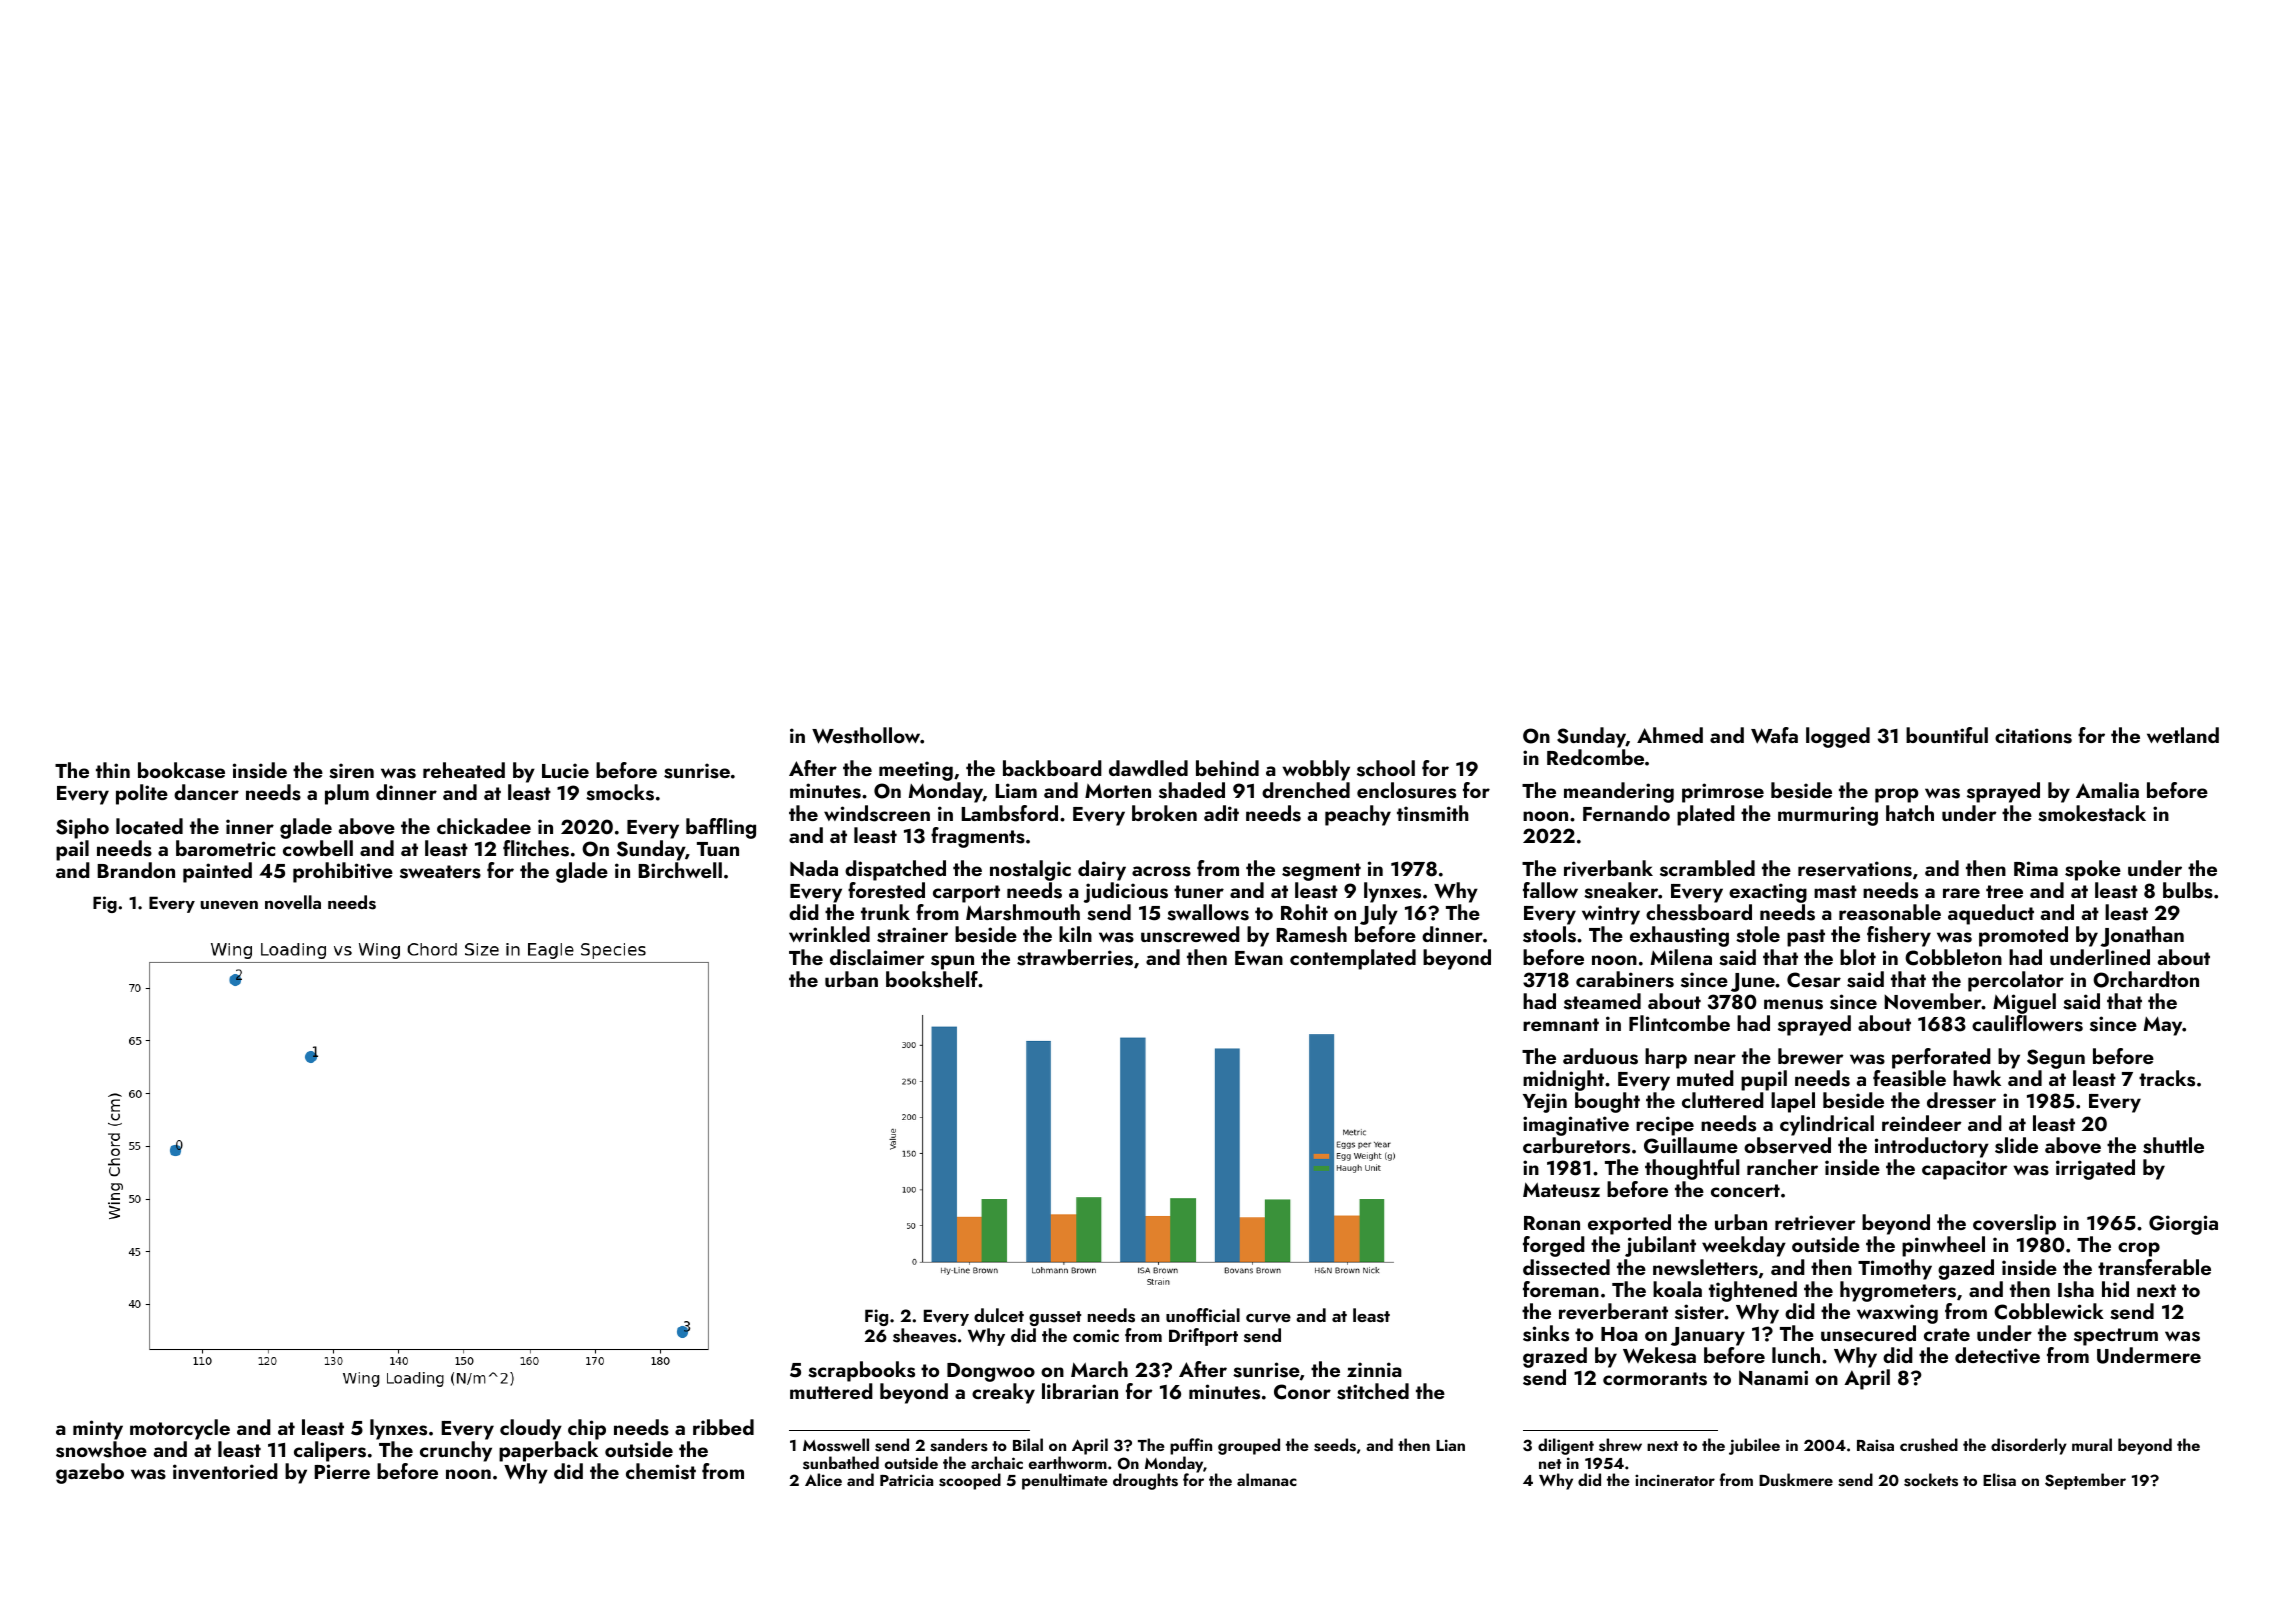 Image resolution: width=2282 pixels, height=1614 pixels. What do you see at coordinates (1065, 1481) in the page?
I see `penultimate` at bounding box center [1065, 1481].
